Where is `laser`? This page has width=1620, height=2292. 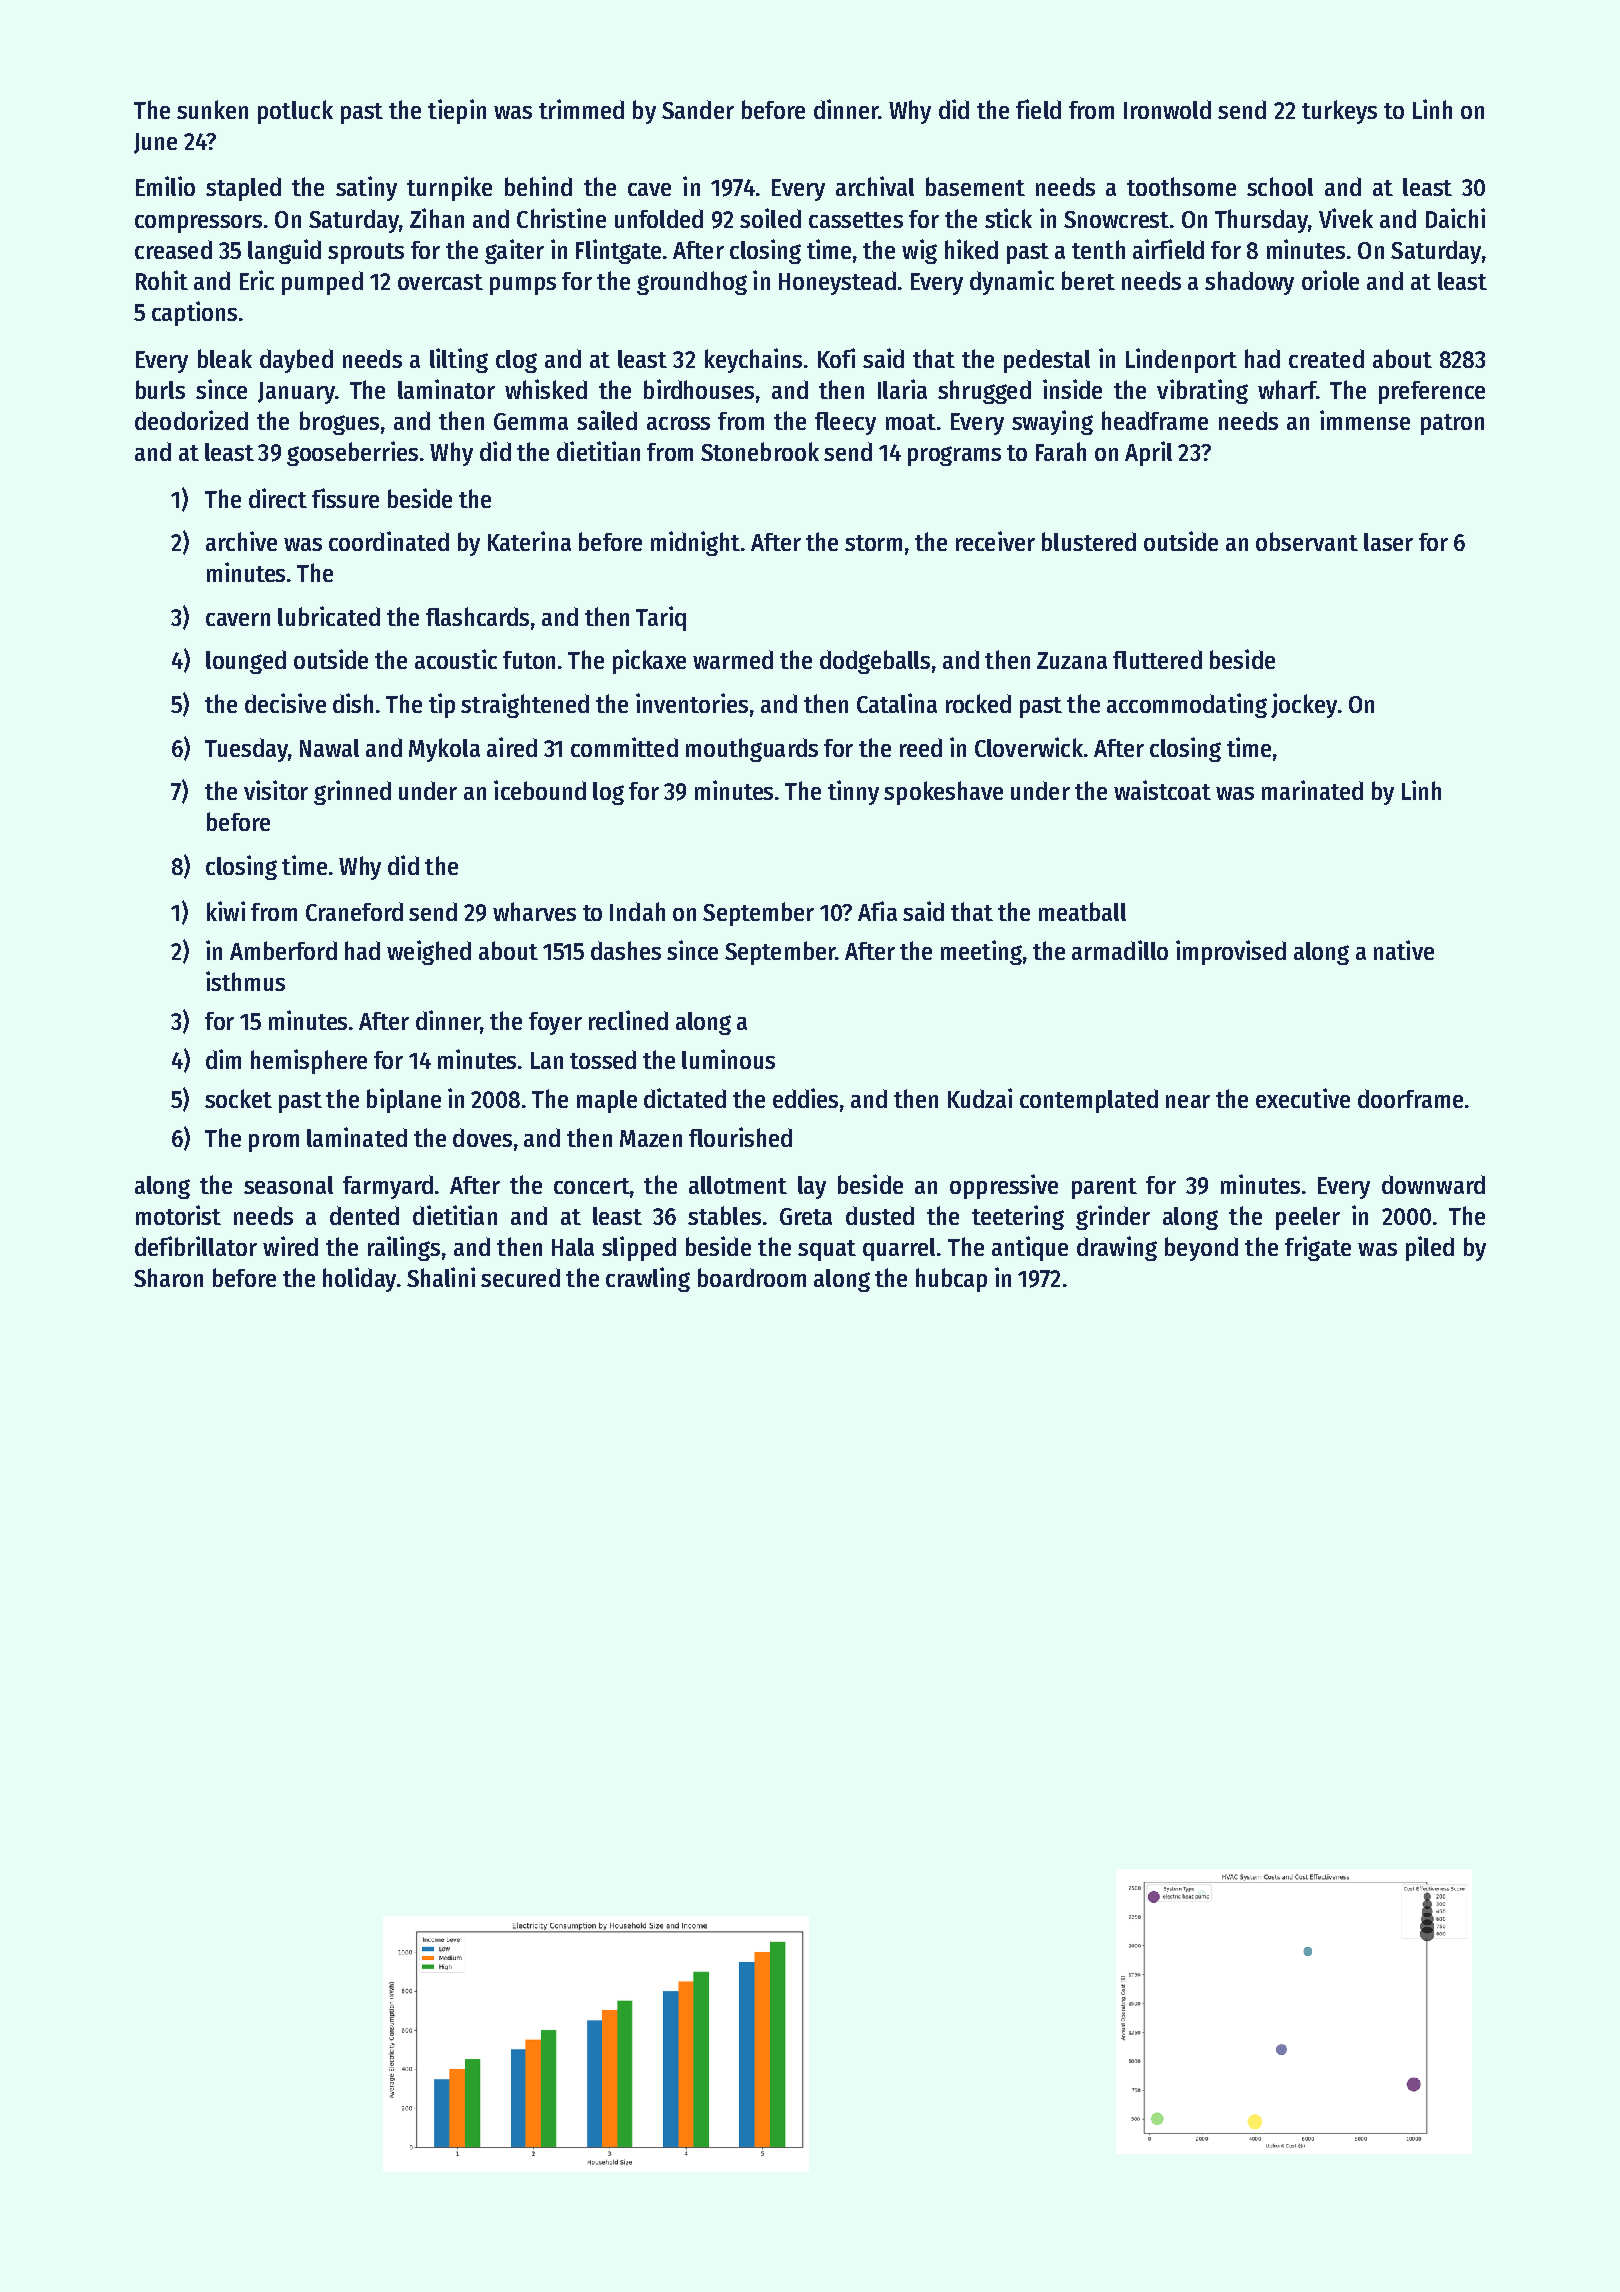
laser is located at coordinates (1388, 542).
